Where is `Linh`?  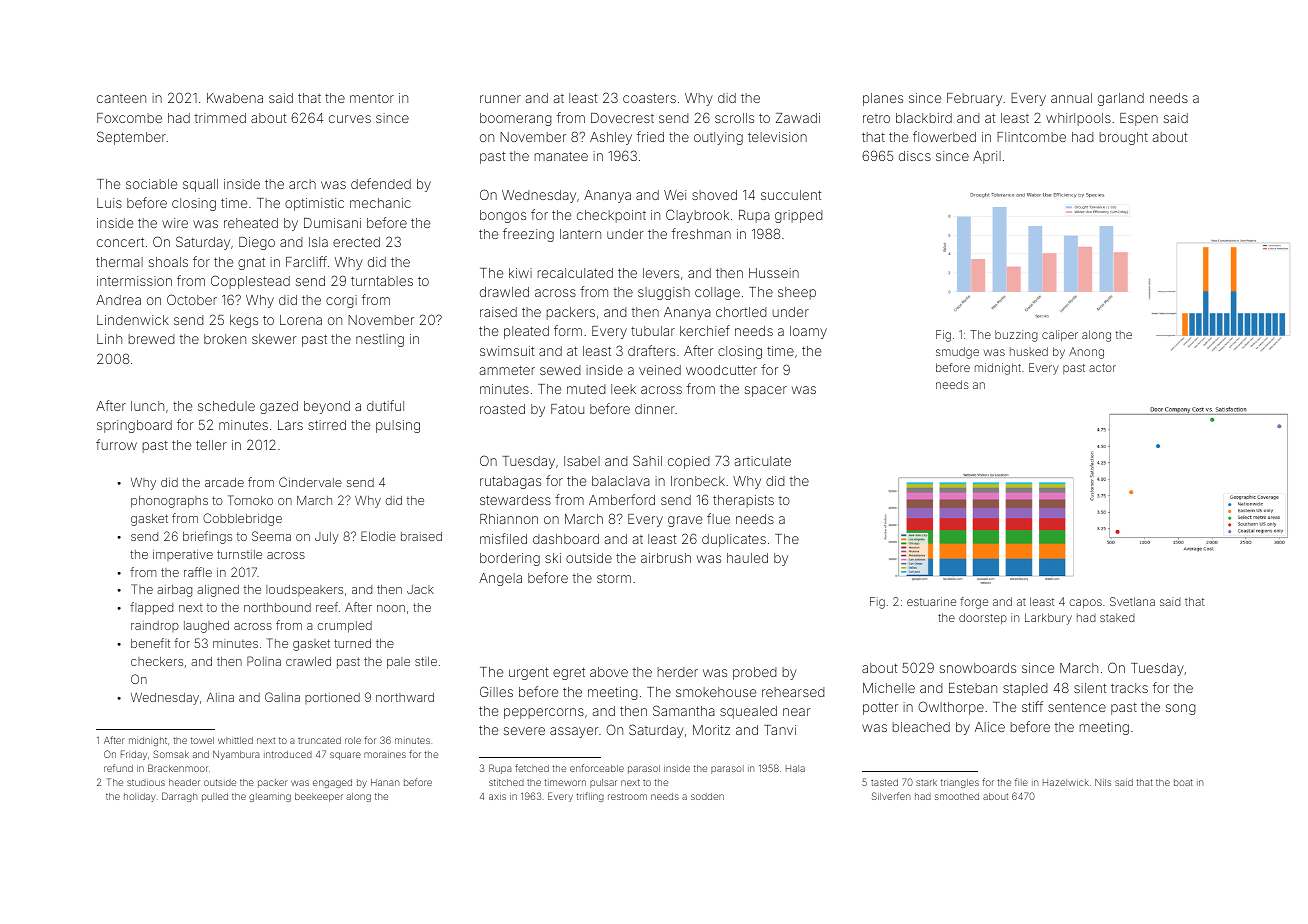
Linh is located at coordinates (109, 339).
